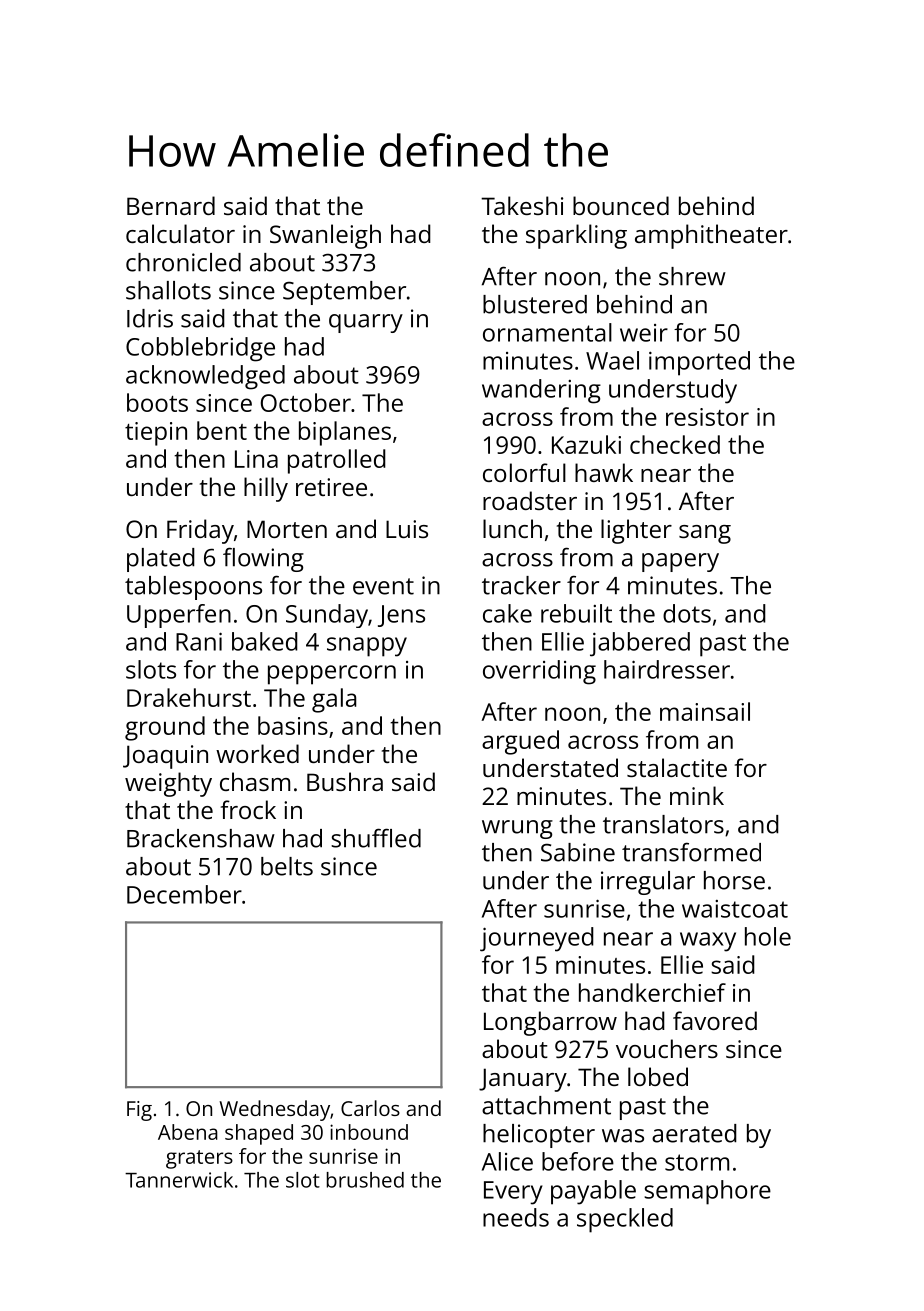 The height and width of the screenshot is (1311, 924). I want to click on calculator, so click(180, 233).
